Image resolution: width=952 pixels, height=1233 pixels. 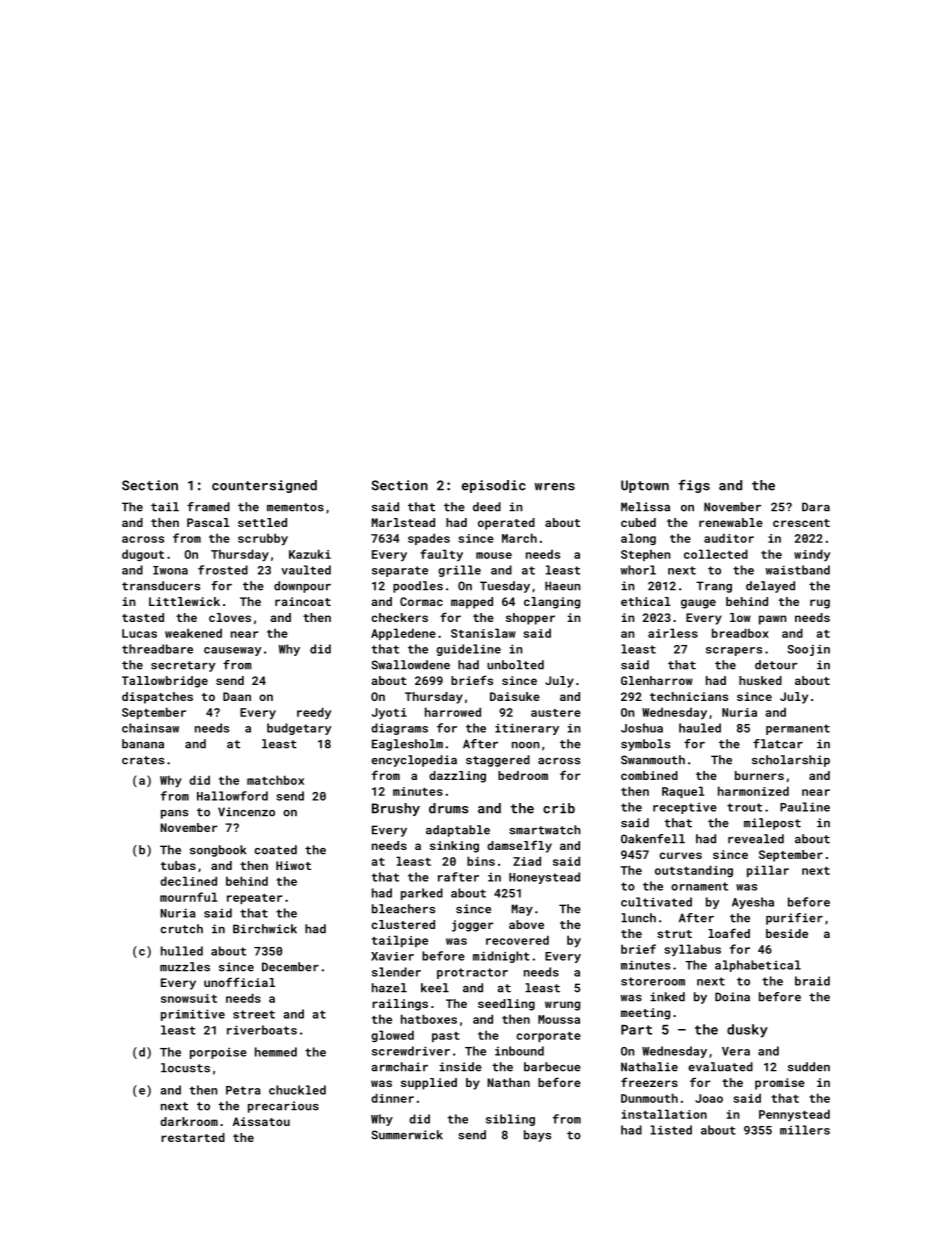 I want to click on noon, so click(x=526, y=745).
